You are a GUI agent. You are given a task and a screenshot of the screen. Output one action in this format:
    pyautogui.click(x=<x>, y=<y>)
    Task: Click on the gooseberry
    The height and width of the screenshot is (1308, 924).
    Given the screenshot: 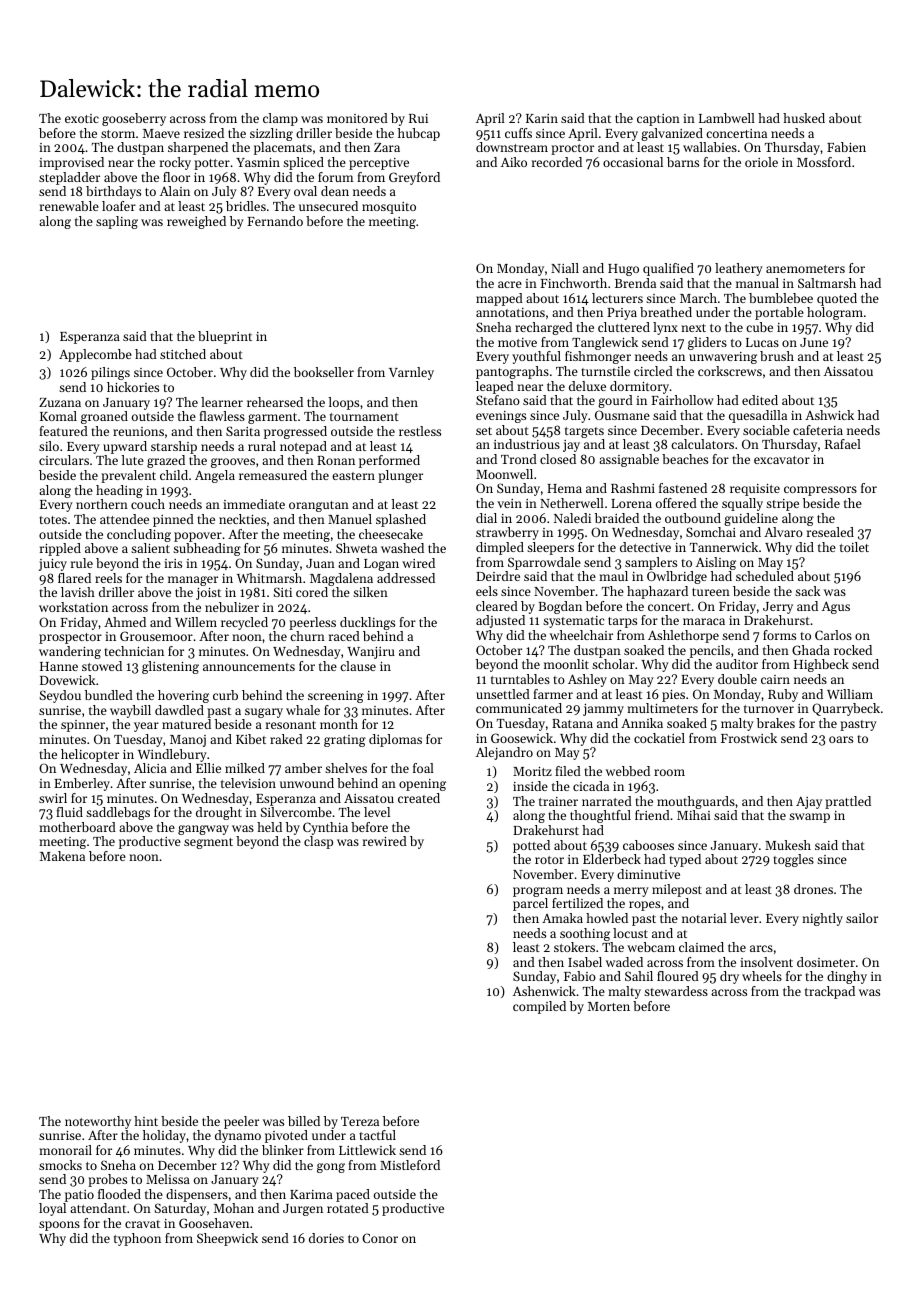 What is the action you would take?
    pyautogui.click(x=134, y=119)
